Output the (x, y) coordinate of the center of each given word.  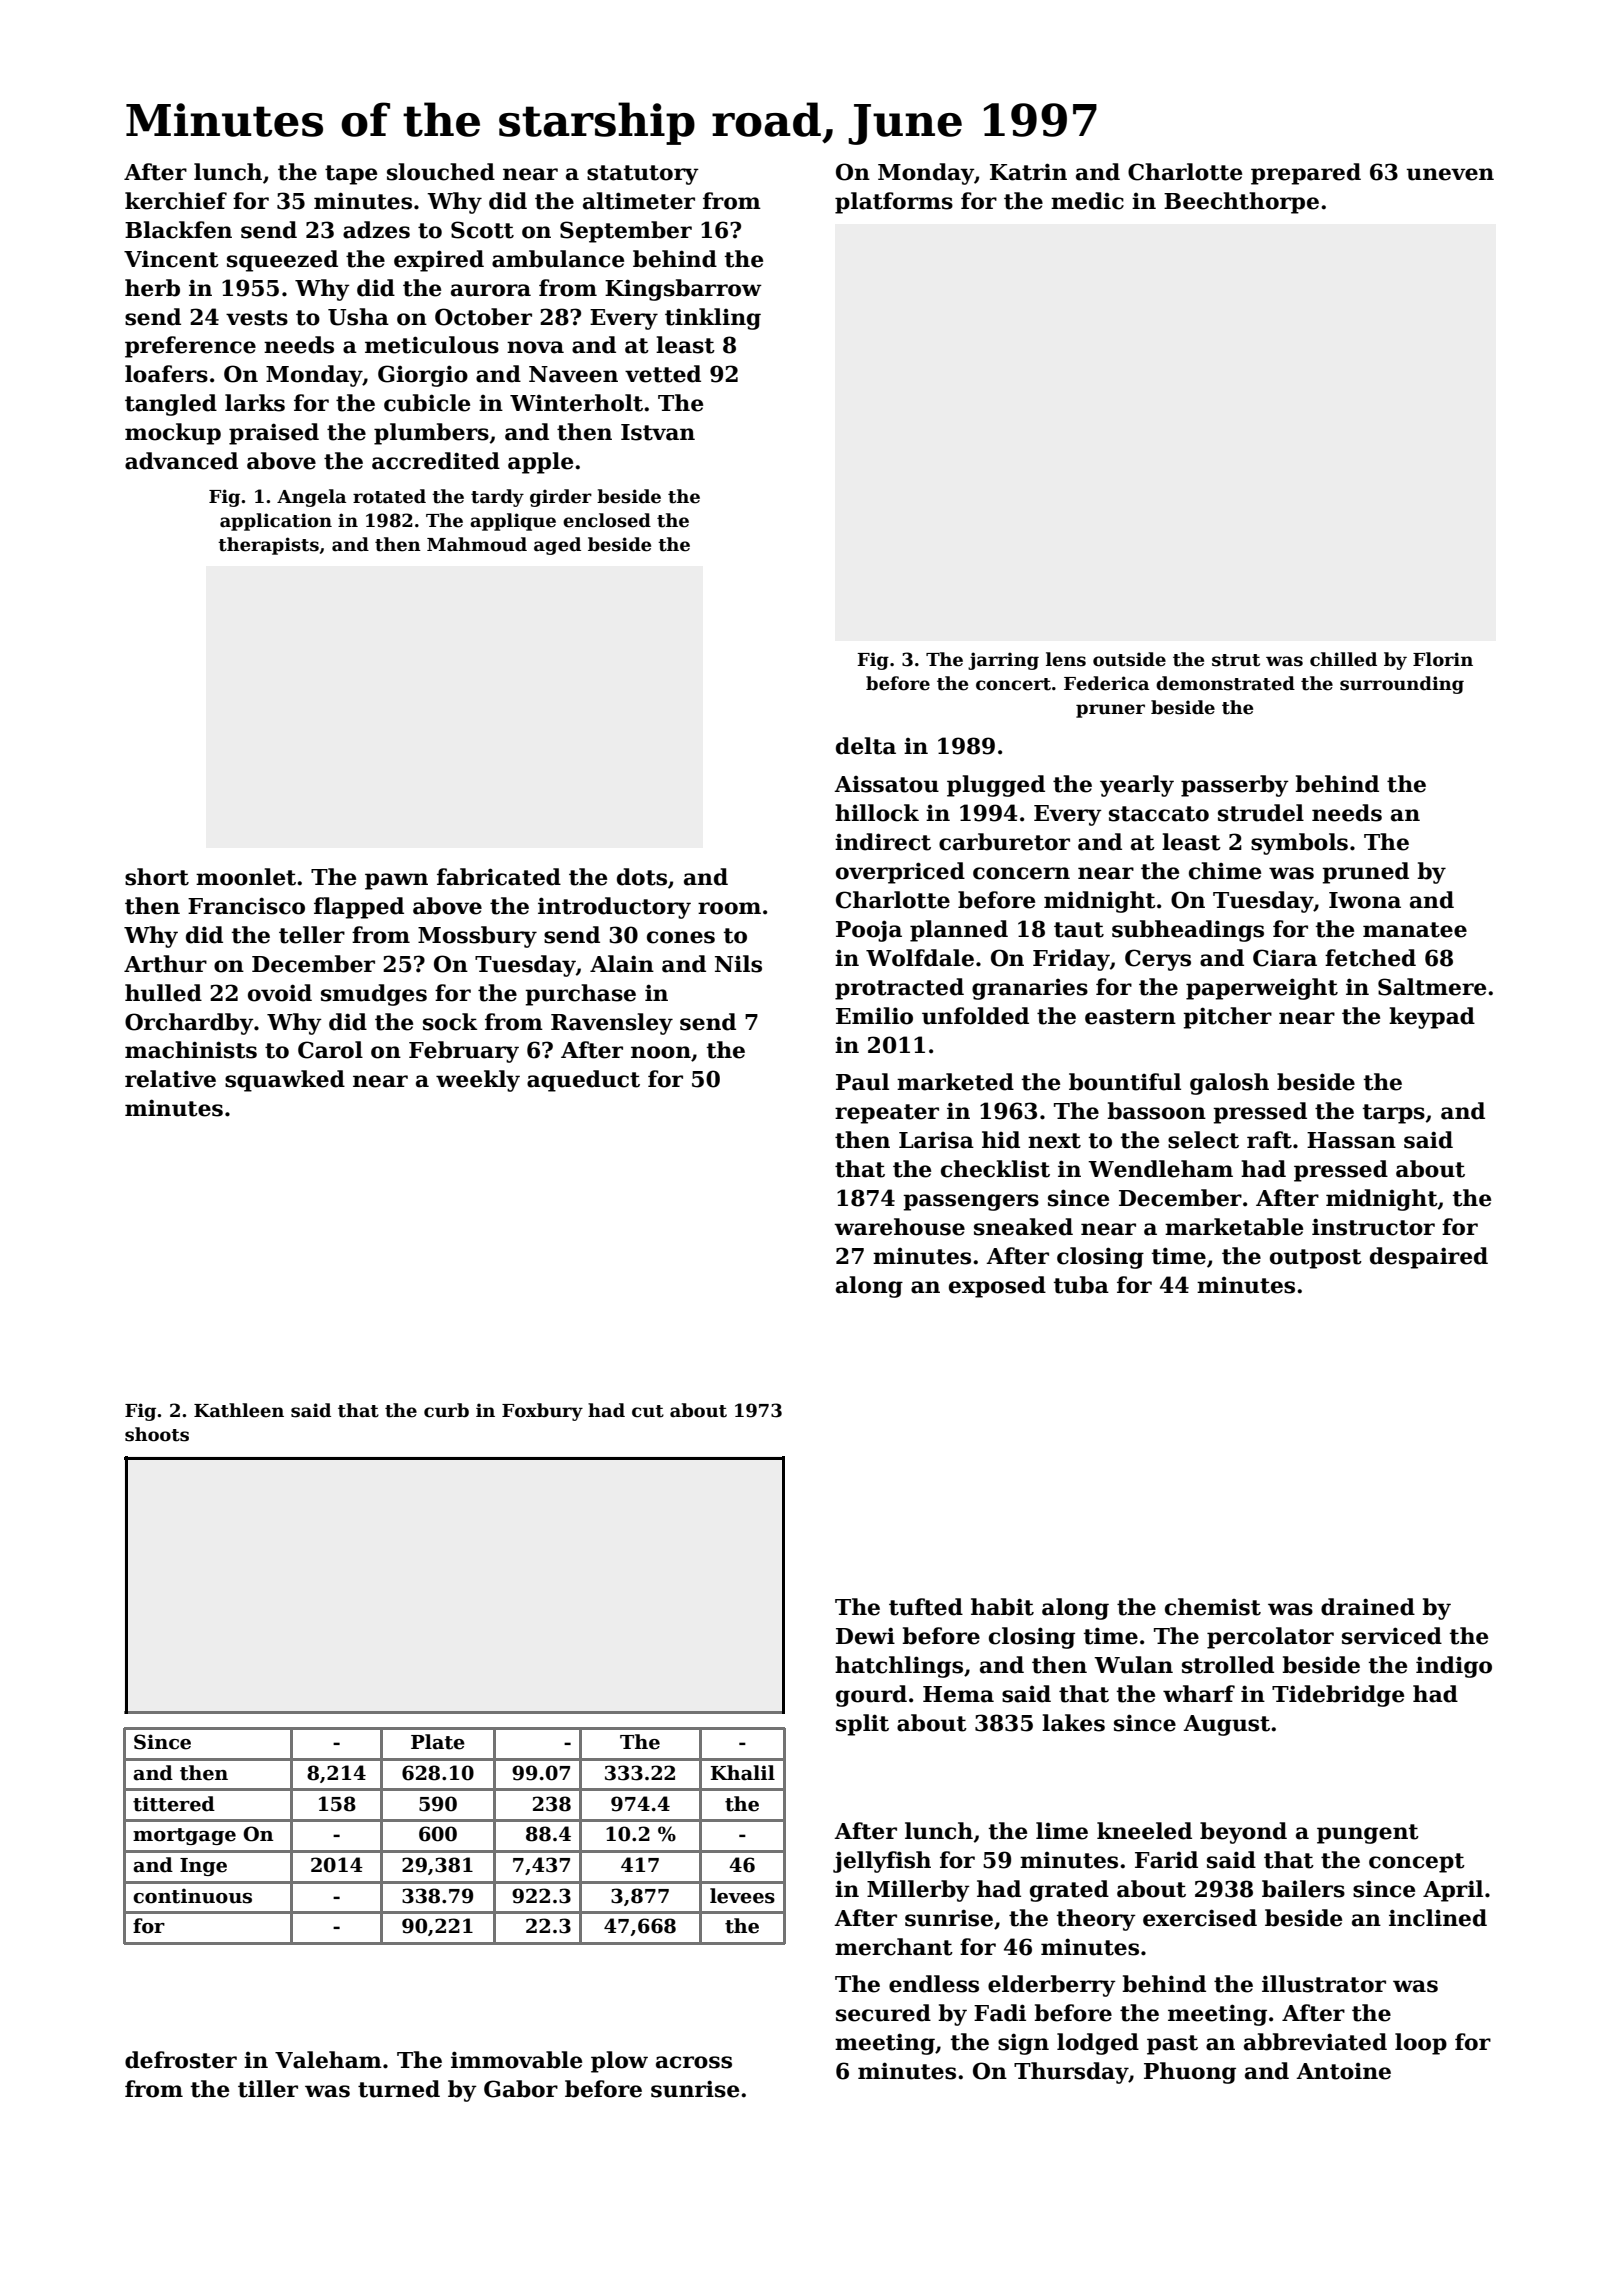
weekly (478, 1081)
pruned (1365, 873)
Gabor (521, 2089)
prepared (1306, 174)
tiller (268, 2089)
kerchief (176, 201)
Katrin (1028, 172)
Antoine (1343, 2071)
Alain (622, 964)
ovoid (280, 993)
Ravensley (612, 1024)
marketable (1234, 1227)
